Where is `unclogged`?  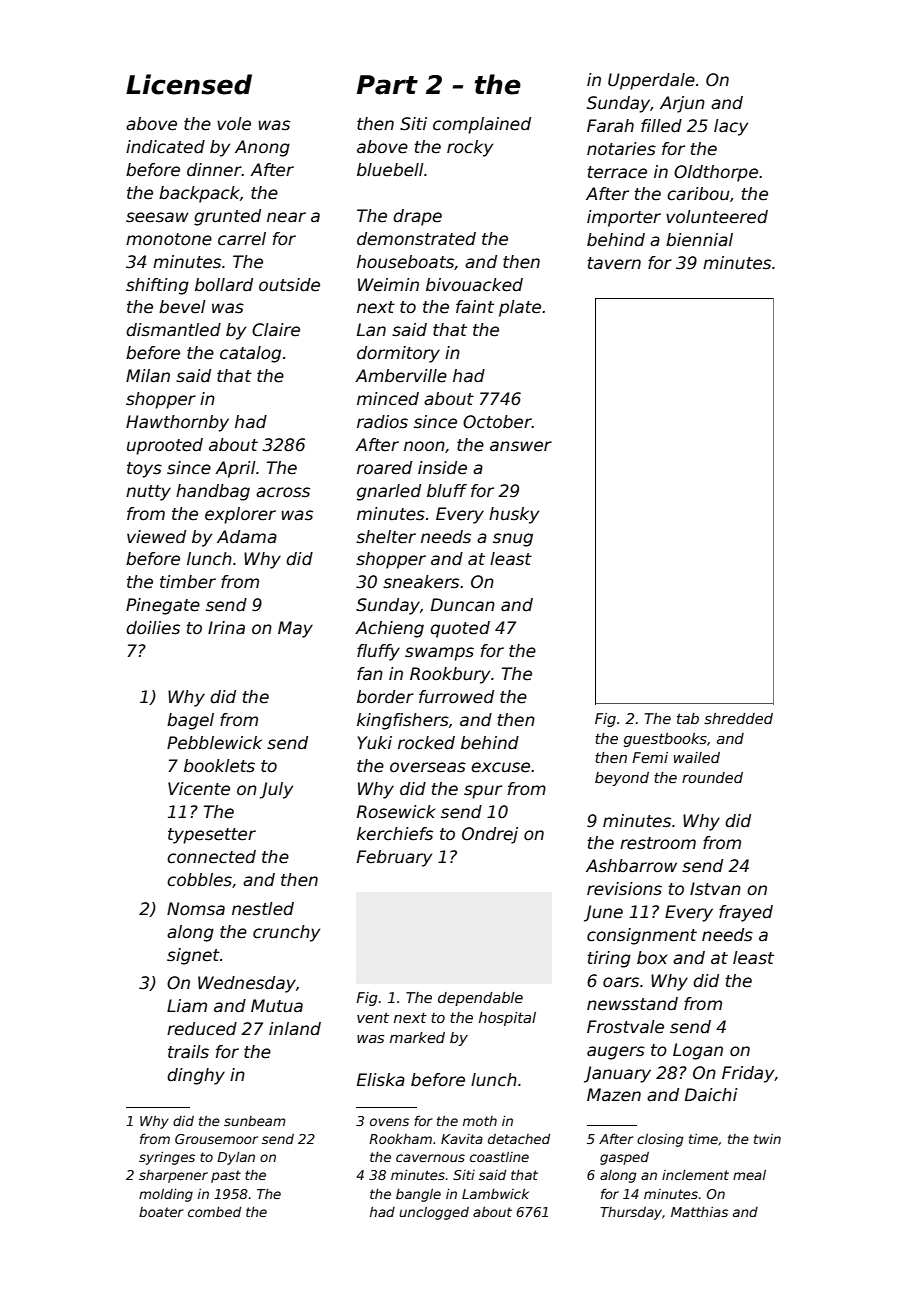 unclogged is located at coordinates (434, 1213).
